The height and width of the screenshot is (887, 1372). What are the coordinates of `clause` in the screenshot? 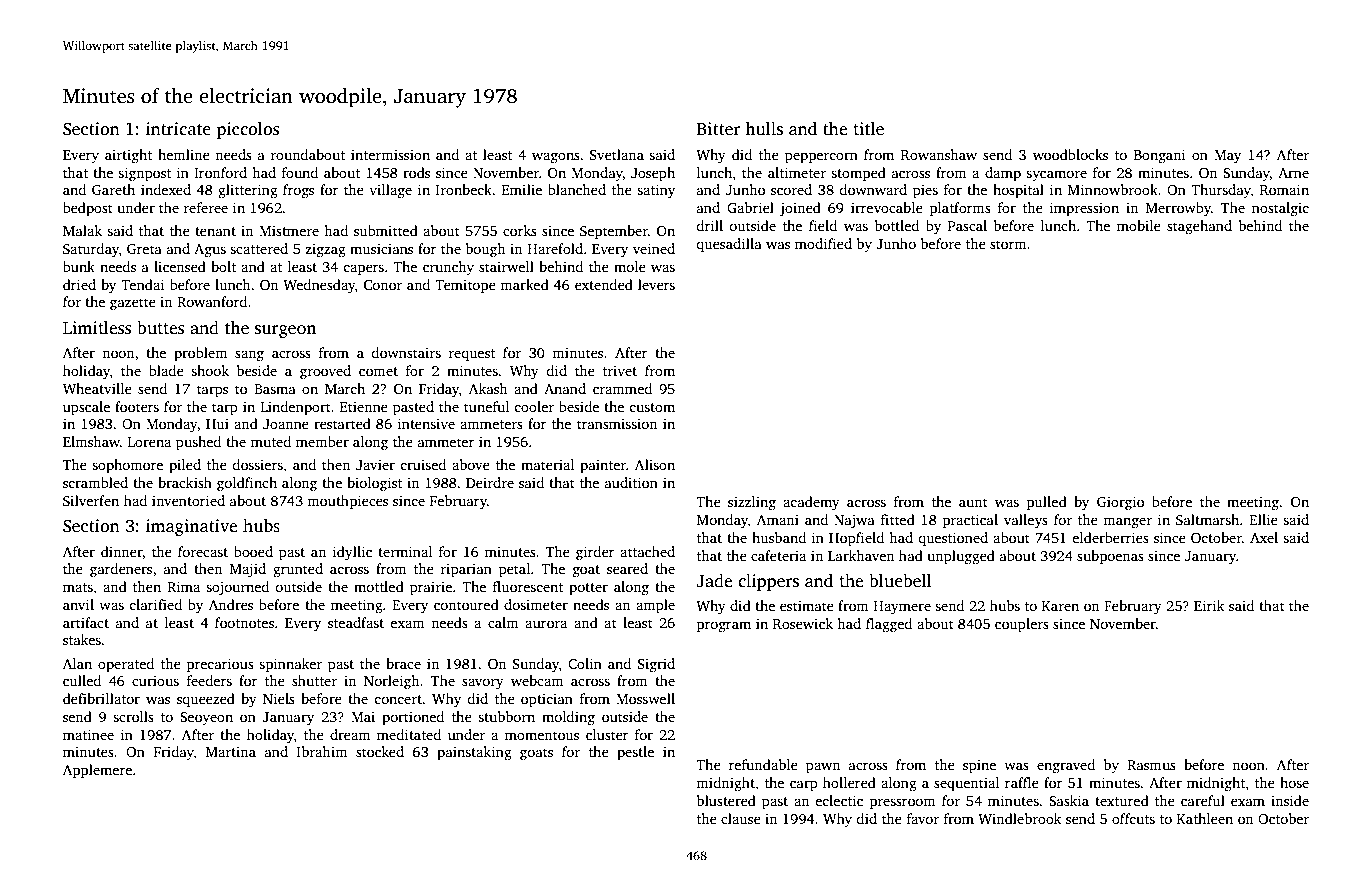 It's located at (741, 818).
